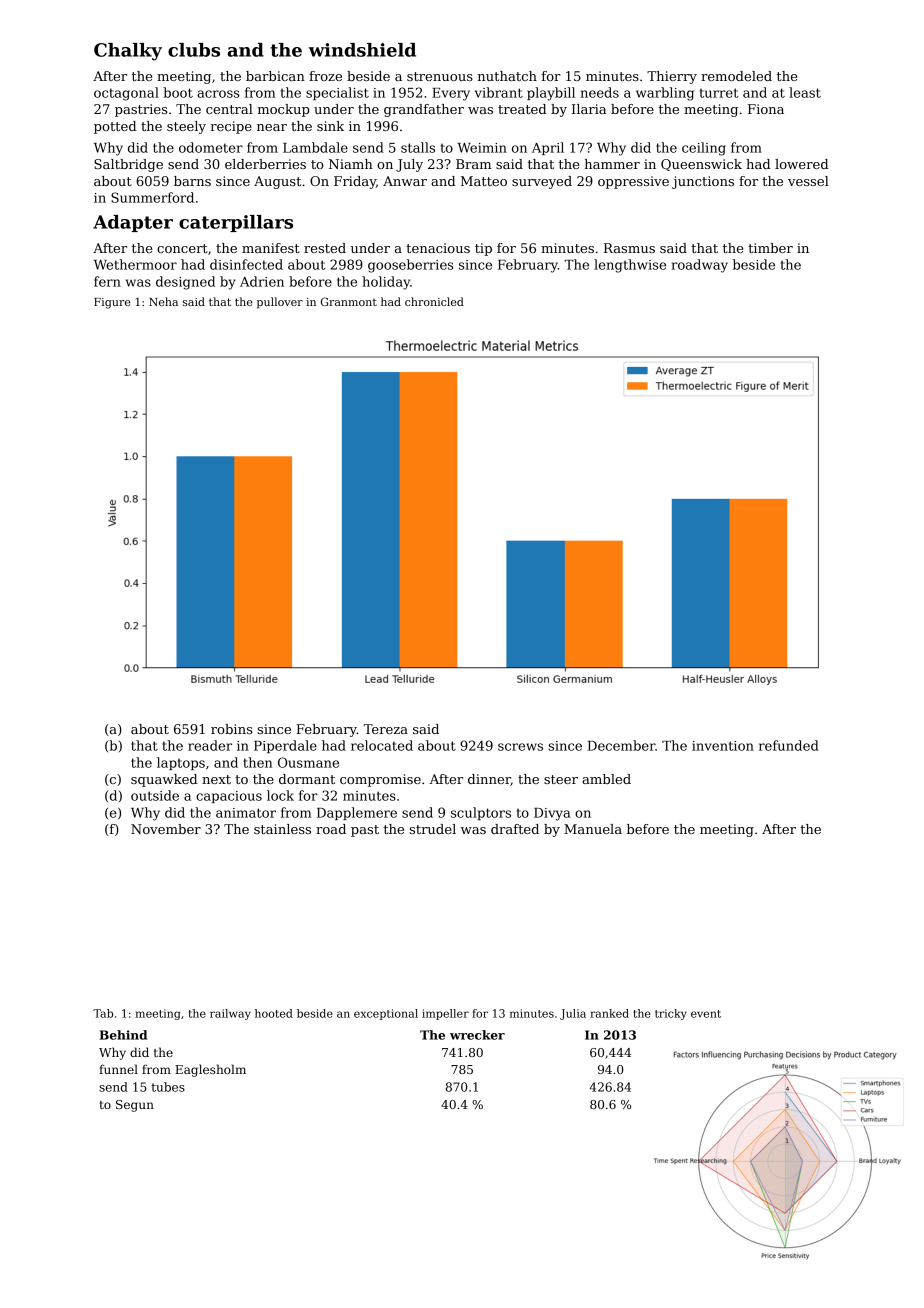 This screenshot has height=1308, width=924. Describe the element at coordinates (805, 92) in the screenshot. I see `least` at that location.
